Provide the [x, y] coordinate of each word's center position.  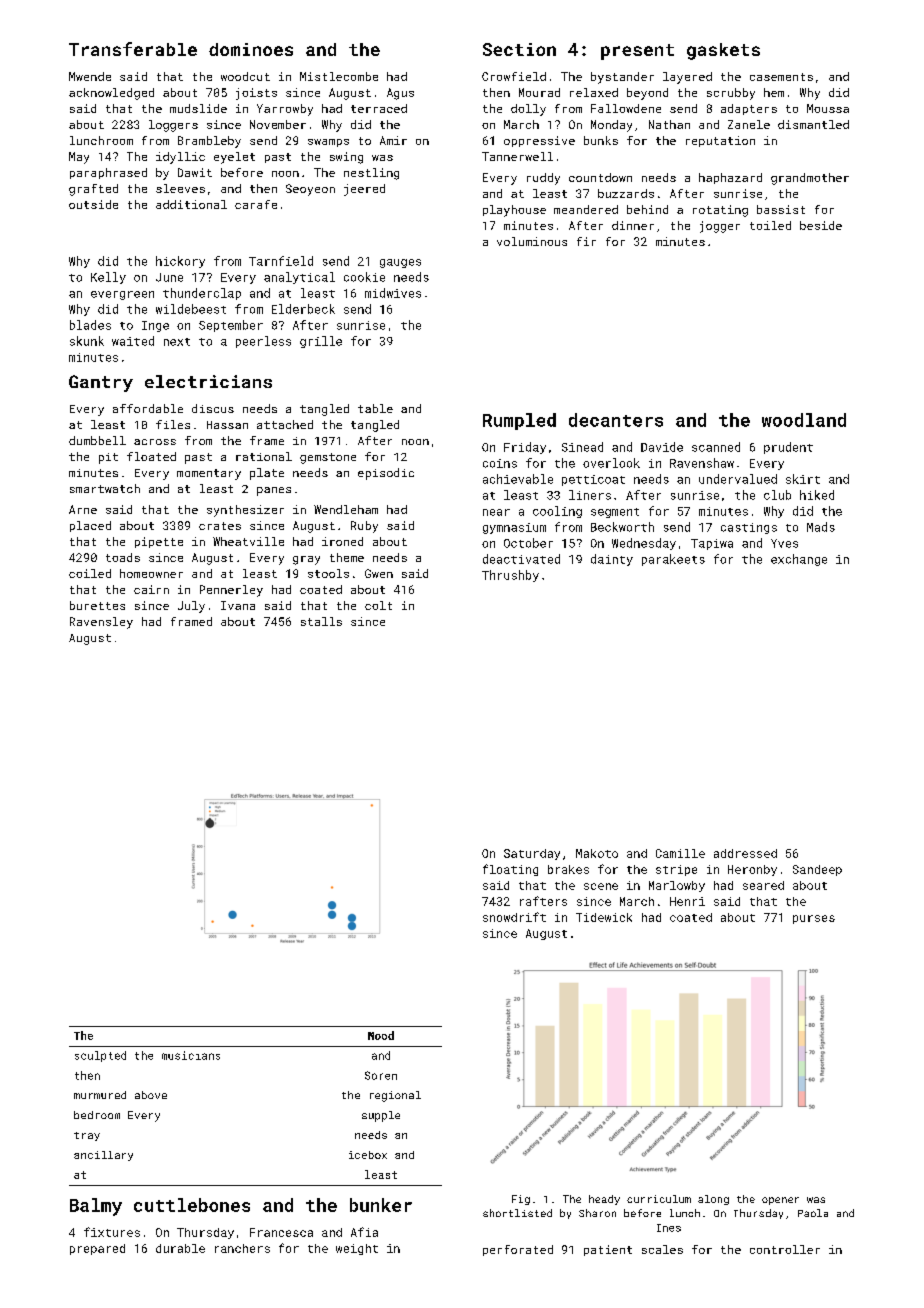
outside [93, 204]
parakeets [673, 560]
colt [378, 605]
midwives [393, 293]
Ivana [238, 605]
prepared [97, 1249]
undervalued [738, 479]
